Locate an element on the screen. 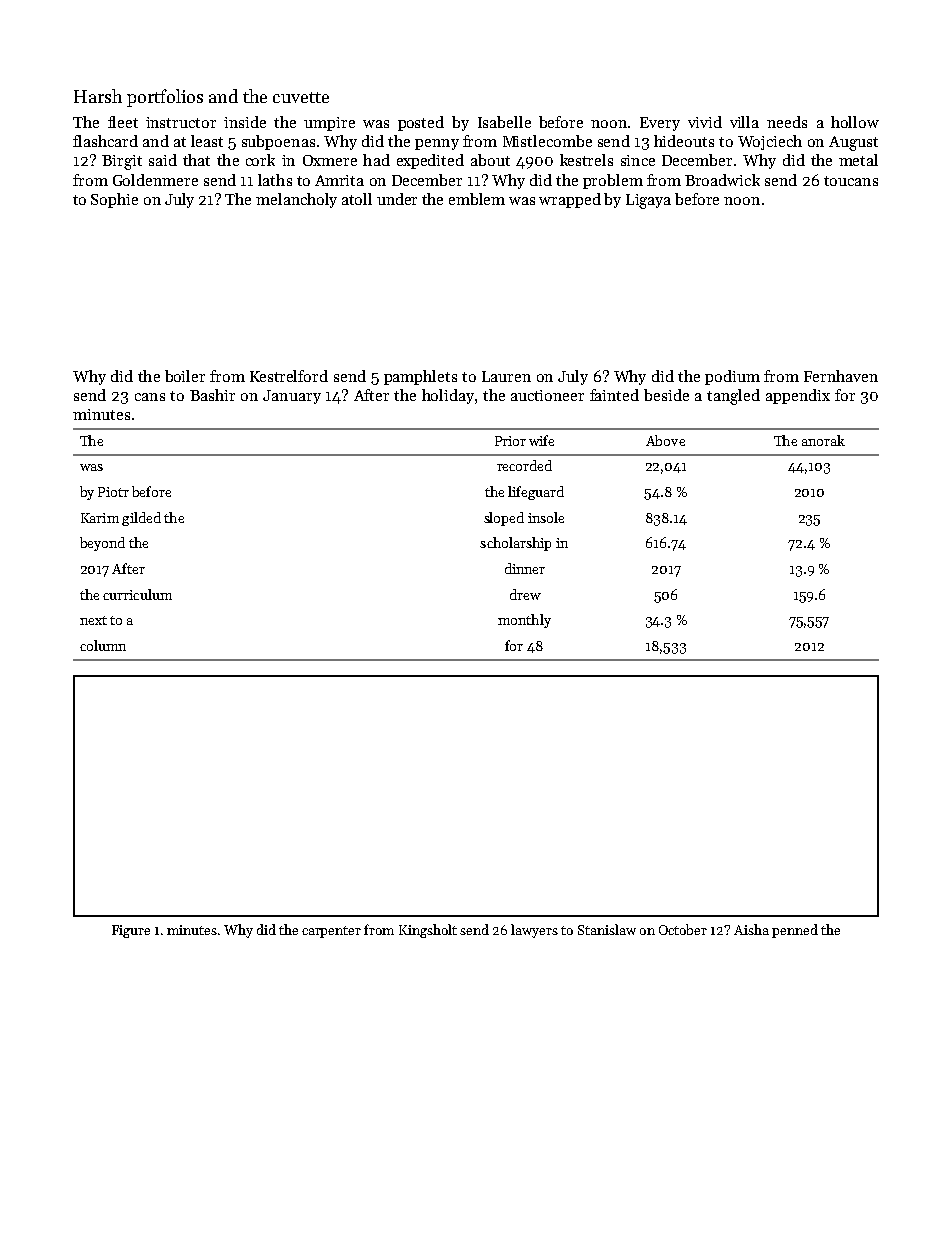 Image resolution: width=952 pixels, height=1233 pixels. boiler is located at coordinates (185, 376).
